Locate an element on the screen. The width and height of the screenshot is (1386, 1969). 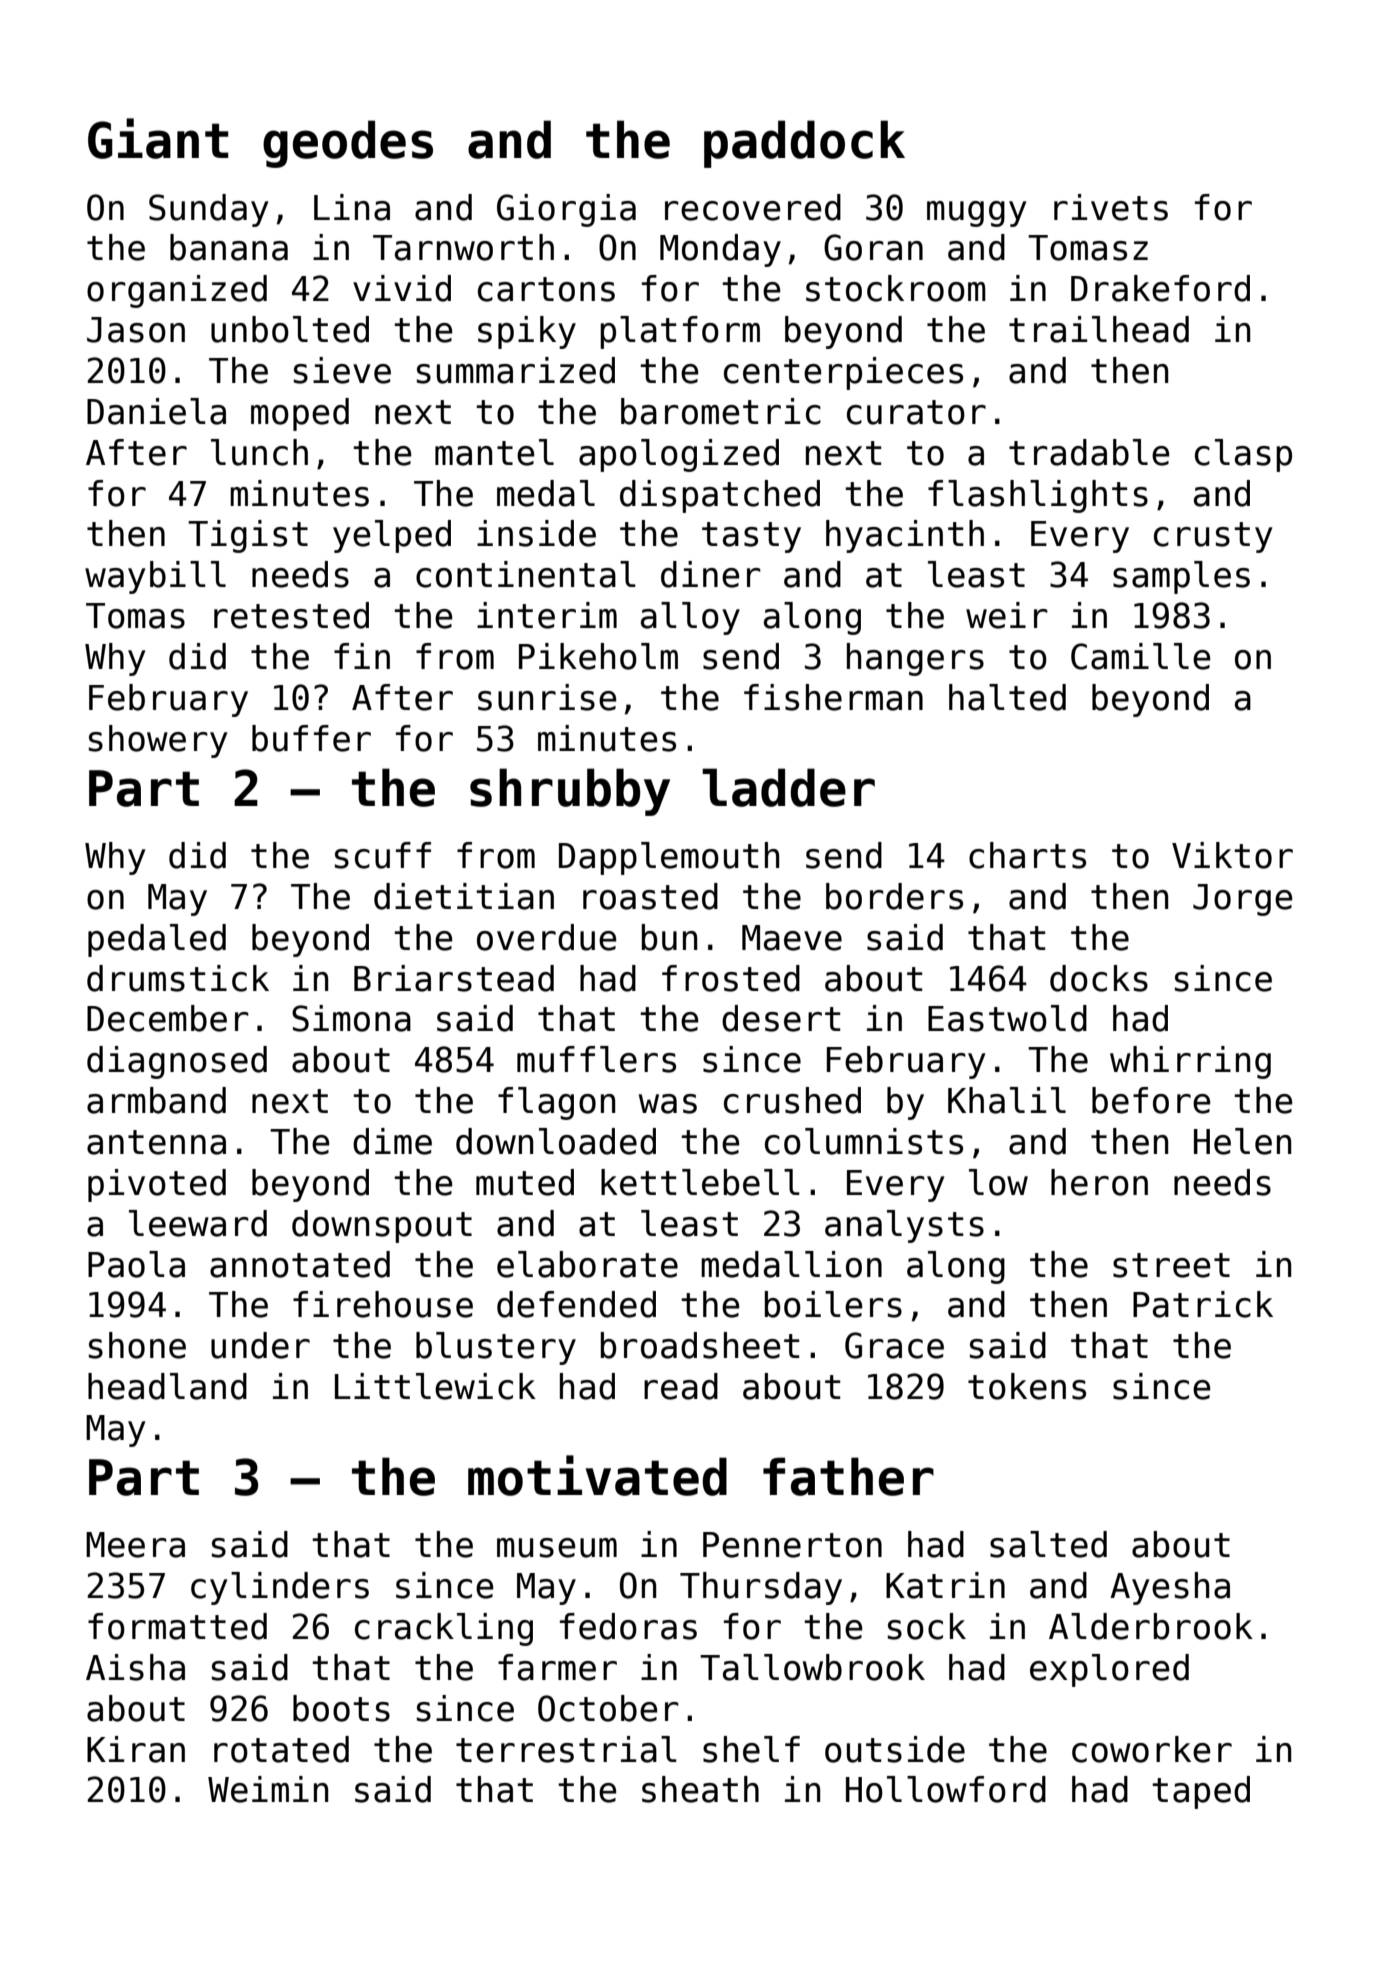
geodes is located at coordinates (348, 144).
